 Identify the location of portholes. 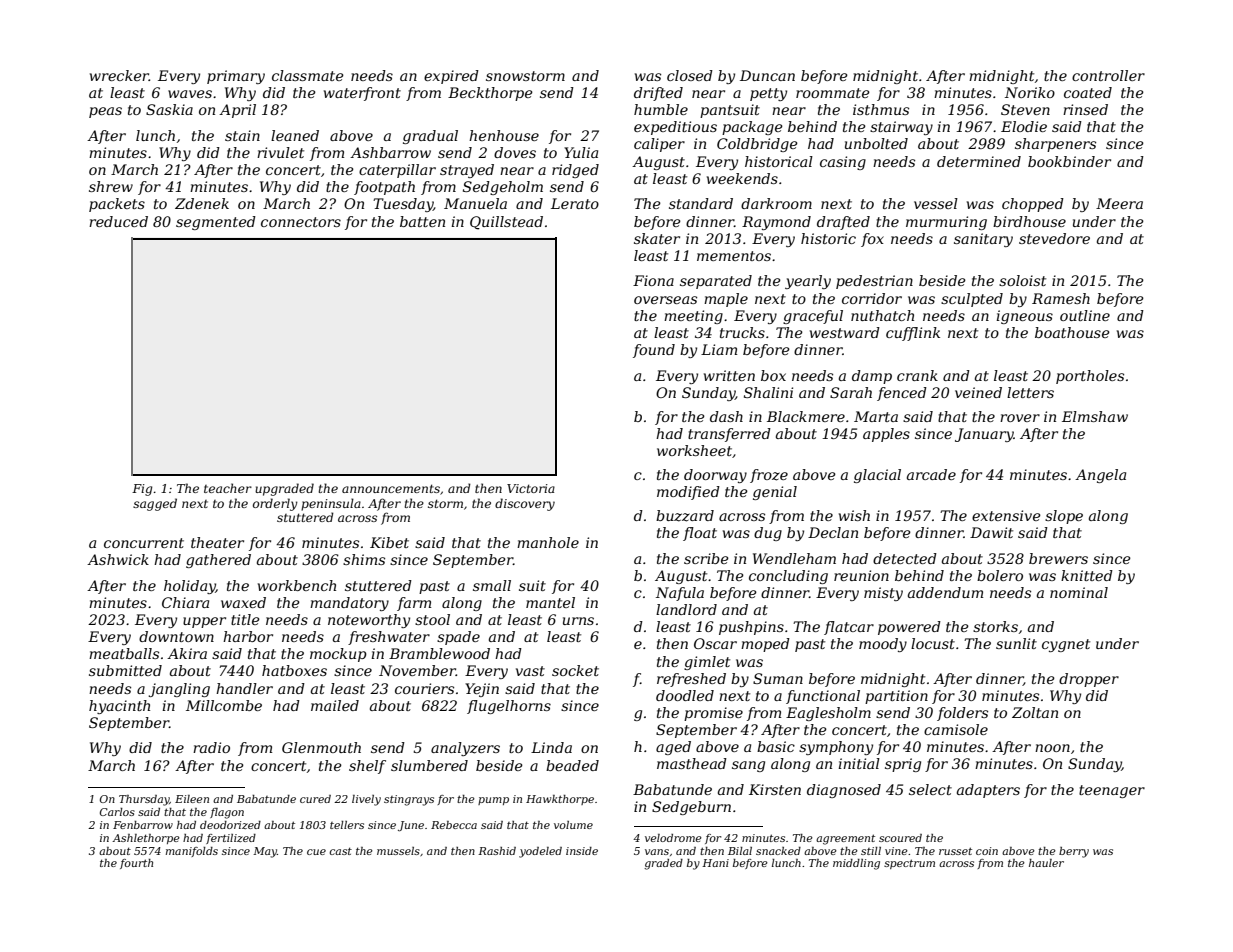
(1090, 377).
